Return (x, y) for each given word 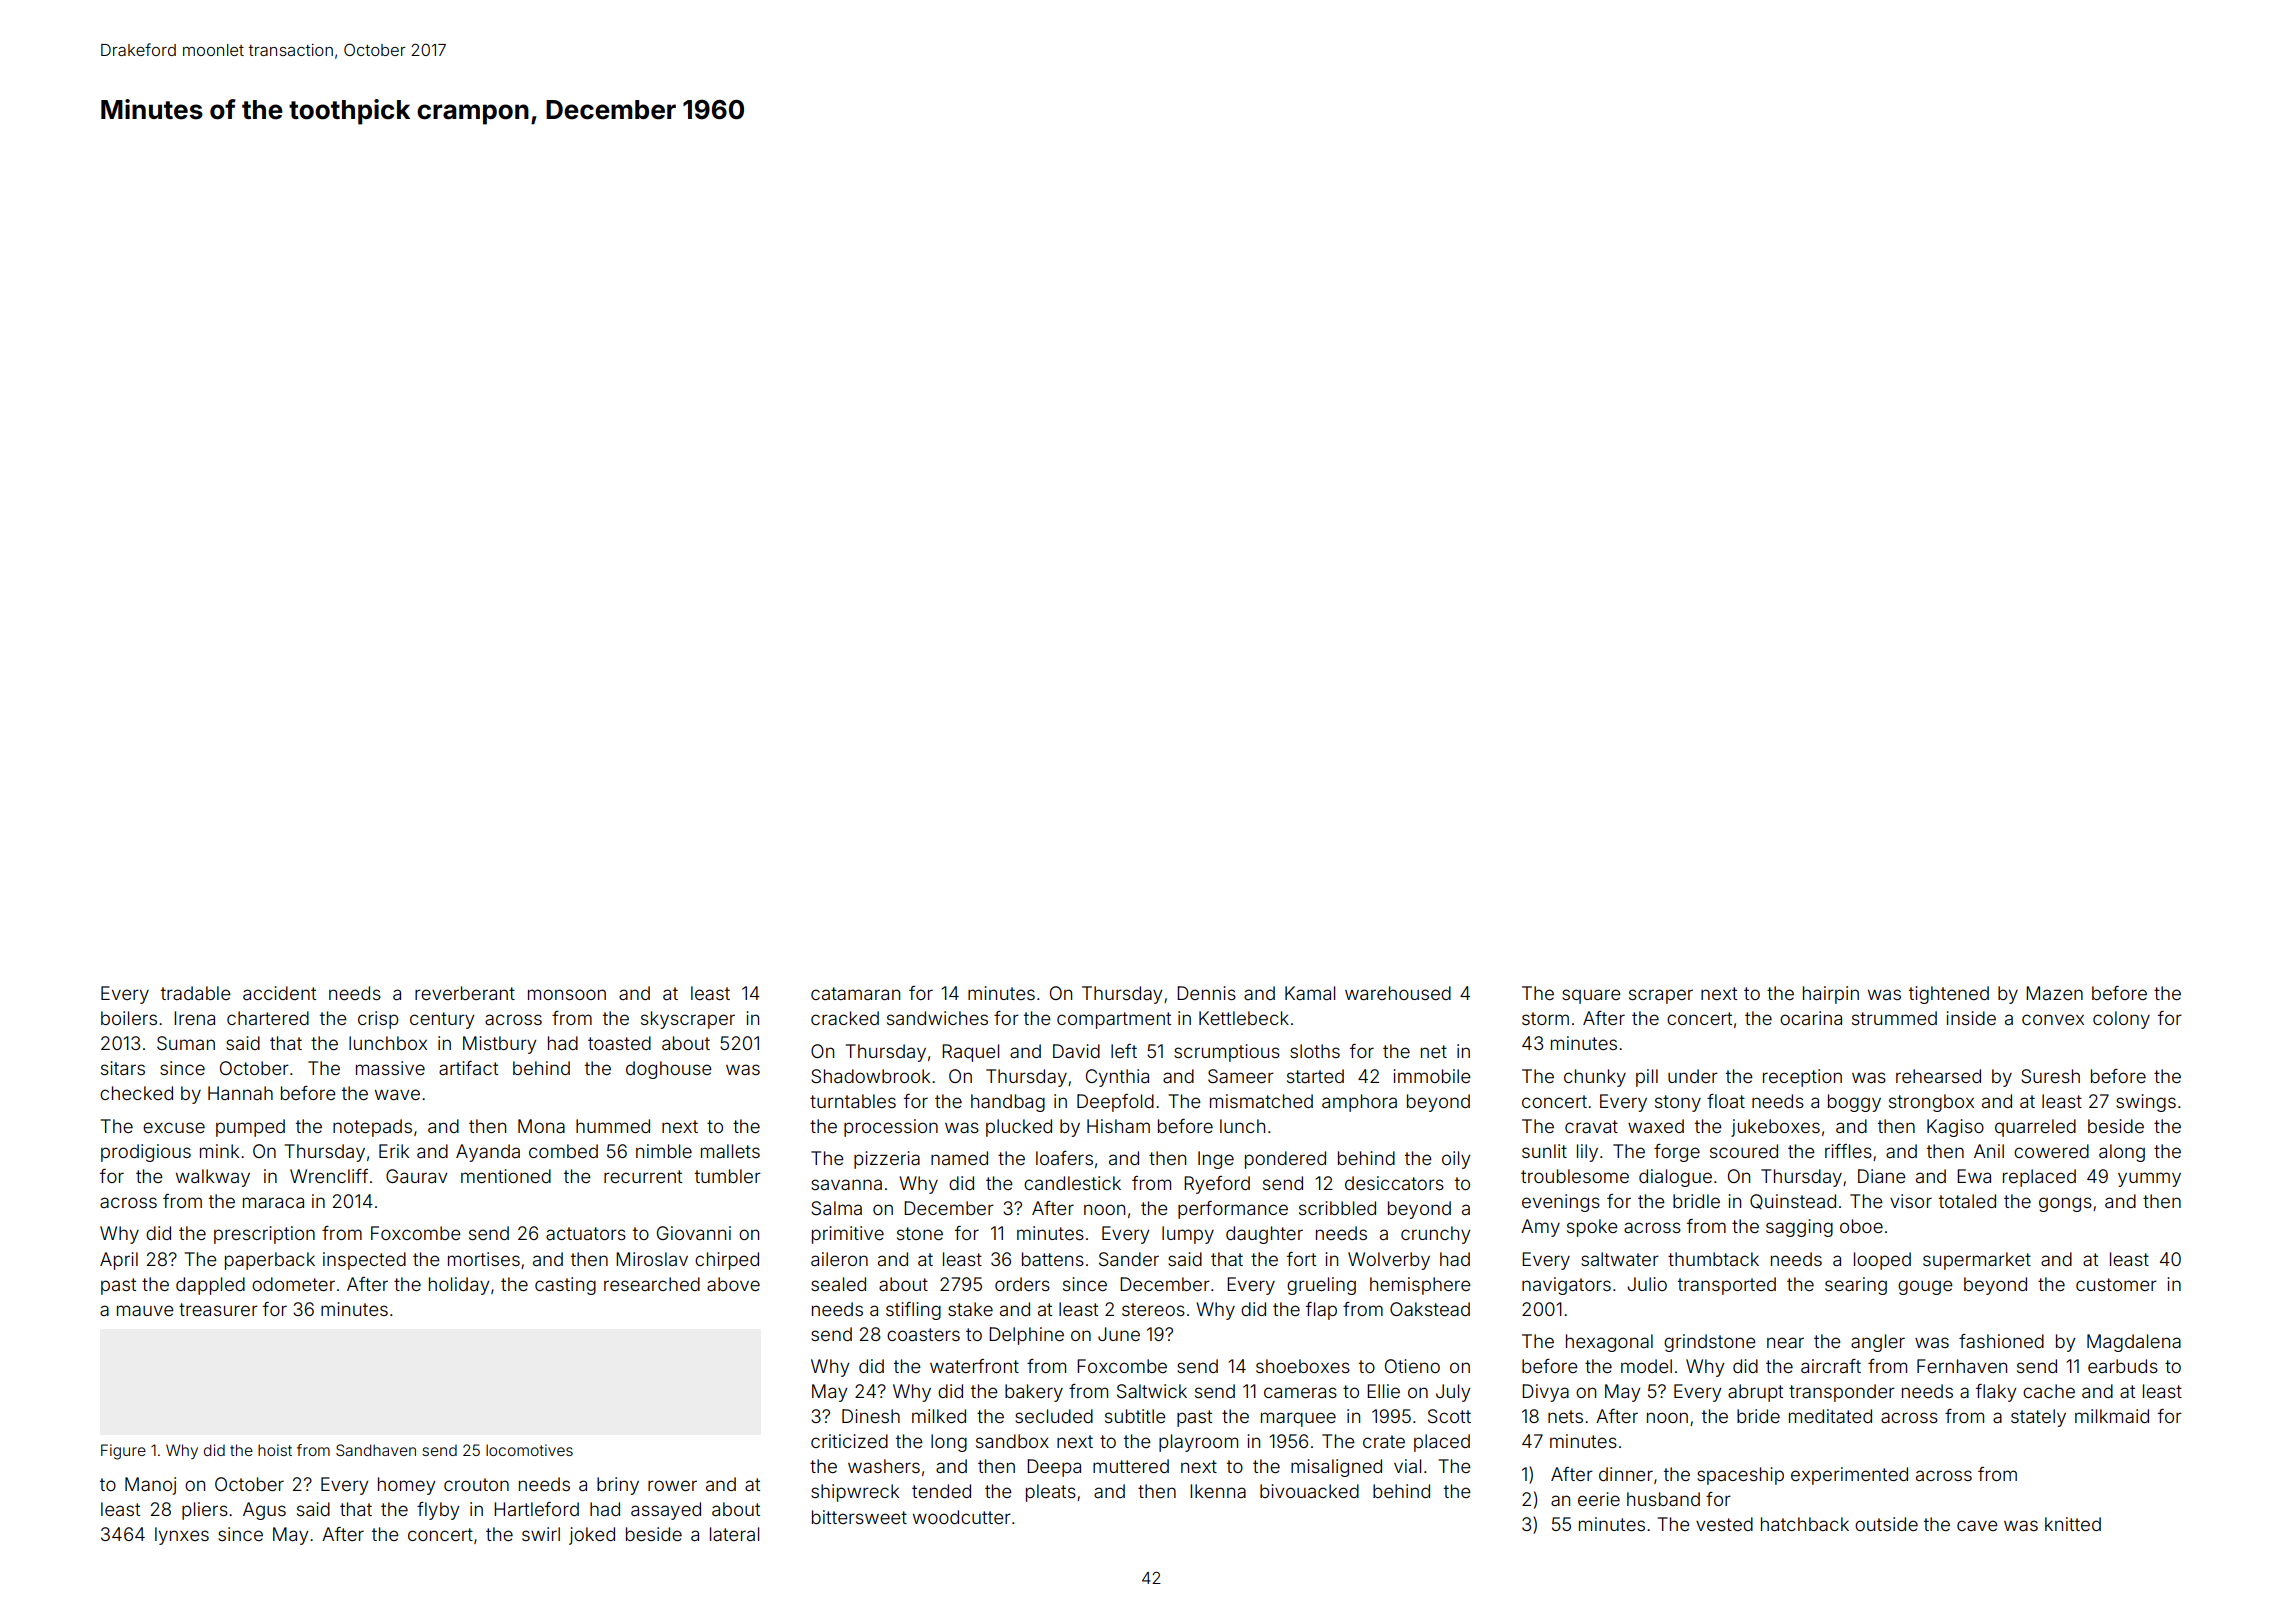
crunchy (1435, 1235)
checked (136, 1093)
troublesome (1575, 1176)
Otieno (1412, 1366)
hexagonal (1609, 1343)
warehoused (1398, 993)
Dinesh (871, 1416)
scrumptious (1227, 1053)
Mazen (2054, 993)
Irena (194, 1018)
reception (1802, 1078)
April (119, 1261)
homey (406, 1486)
